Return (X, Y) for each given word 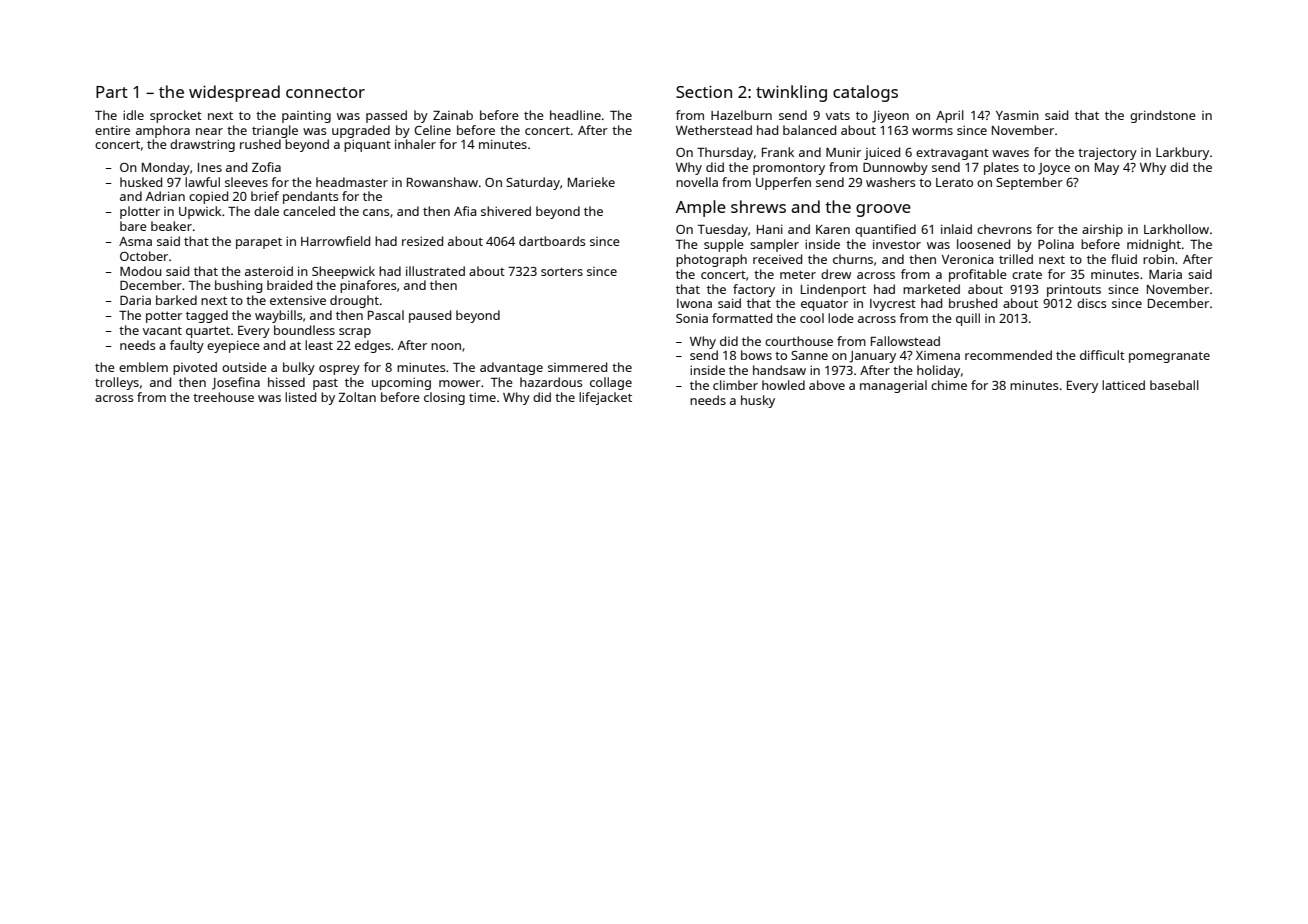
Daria (135, 300)
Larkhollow (1176, 229)
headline (575, 115)
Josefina (236, 383)
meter (798, 275)
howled (783, 385)
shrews (758, 206)
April (950, 116)
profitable (978, 275)
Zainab (453, 115)
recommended (1008, 355)
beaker (171, 226)
